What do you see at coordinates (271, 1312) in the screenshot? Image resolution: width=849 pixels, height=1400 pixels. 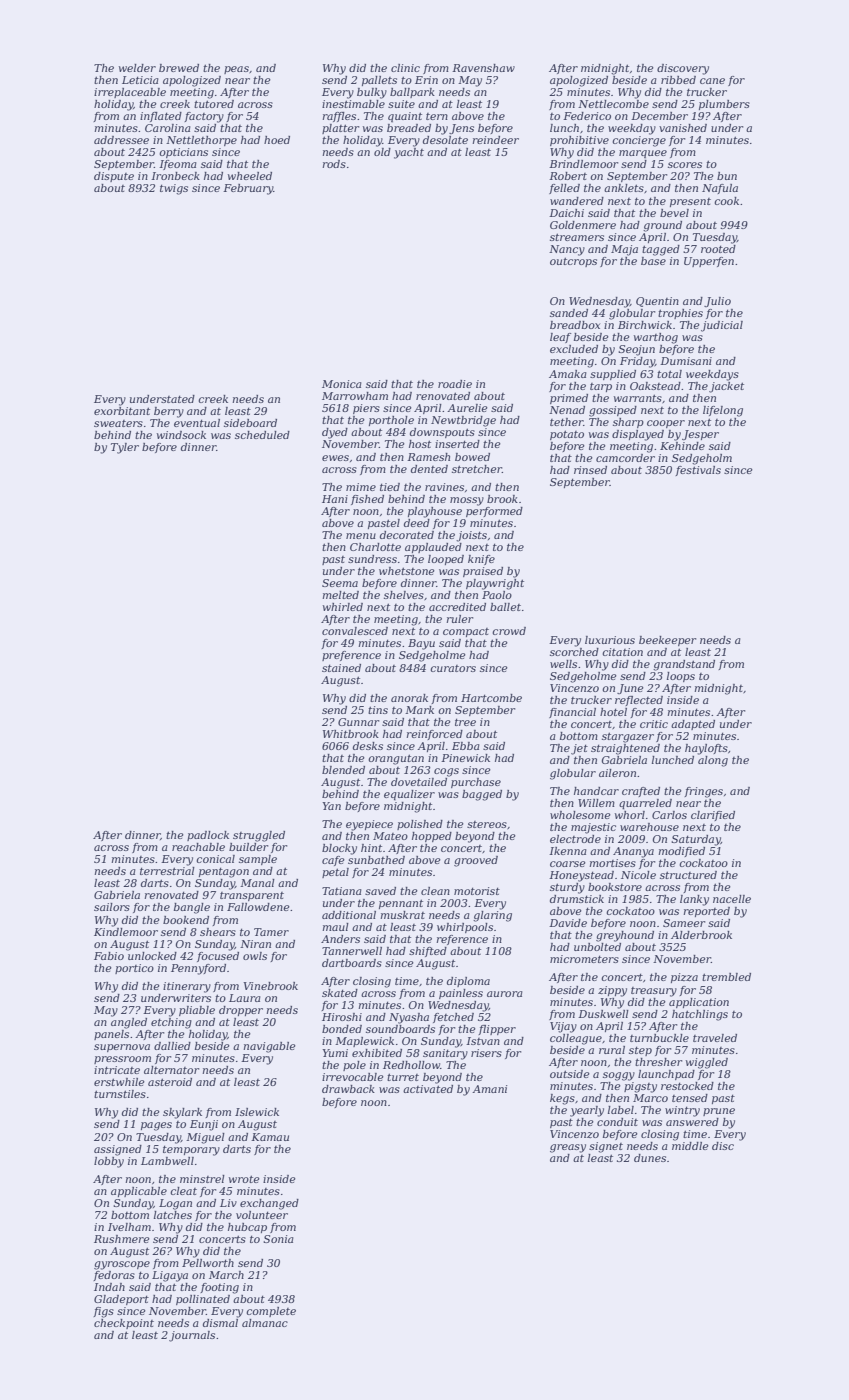 I see `complete` at bounding box center [271, 1312].
